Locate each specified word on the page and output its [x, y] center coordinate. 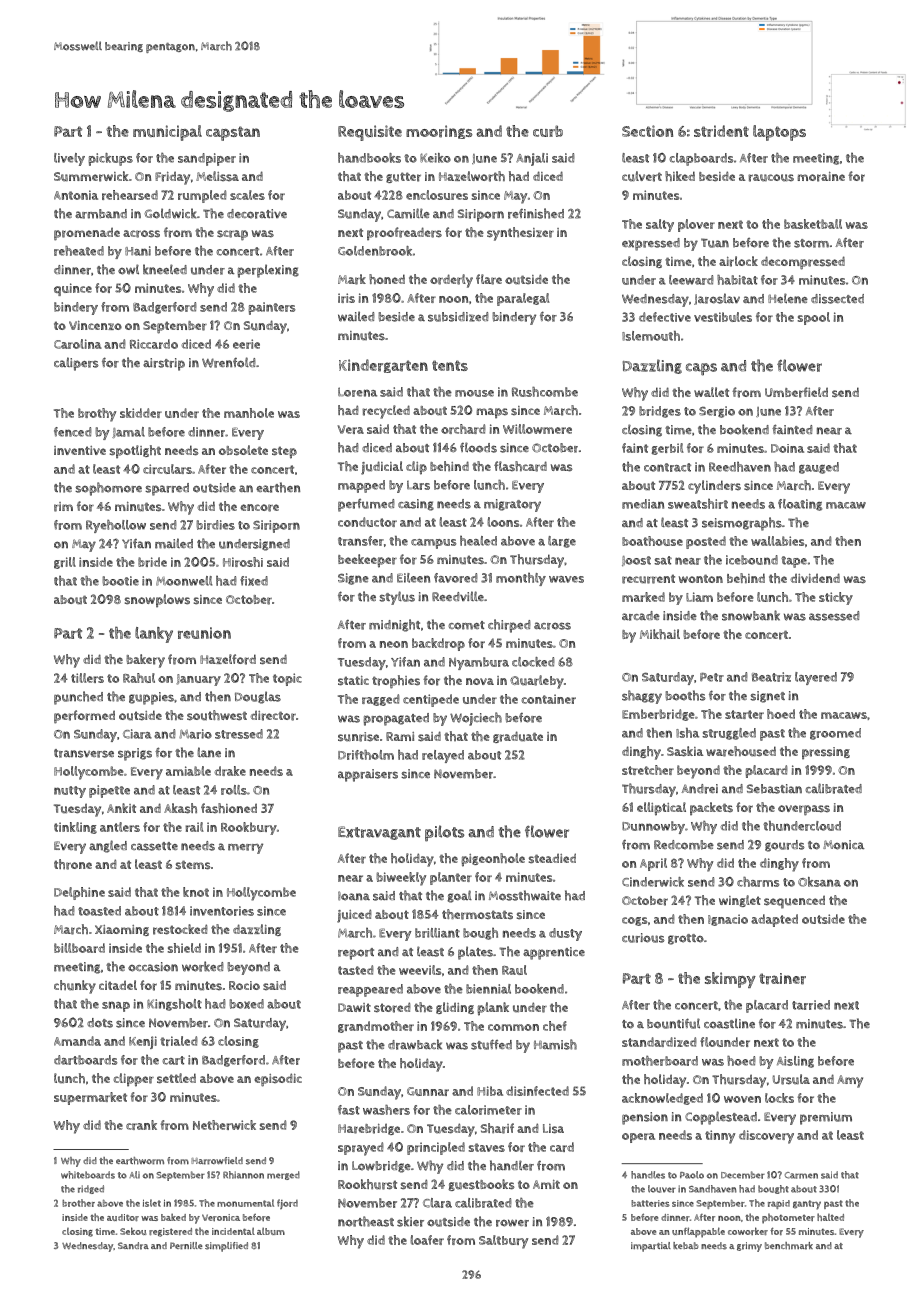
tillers [87, 678]
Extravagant [379, 833]
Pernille [186, 1246]
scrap [232, 235]
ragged [381, 700]
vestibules [723, 317]
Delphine [79, 893]
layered [816, 678]
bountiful [673, 1023]
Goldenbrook [375, 251]
